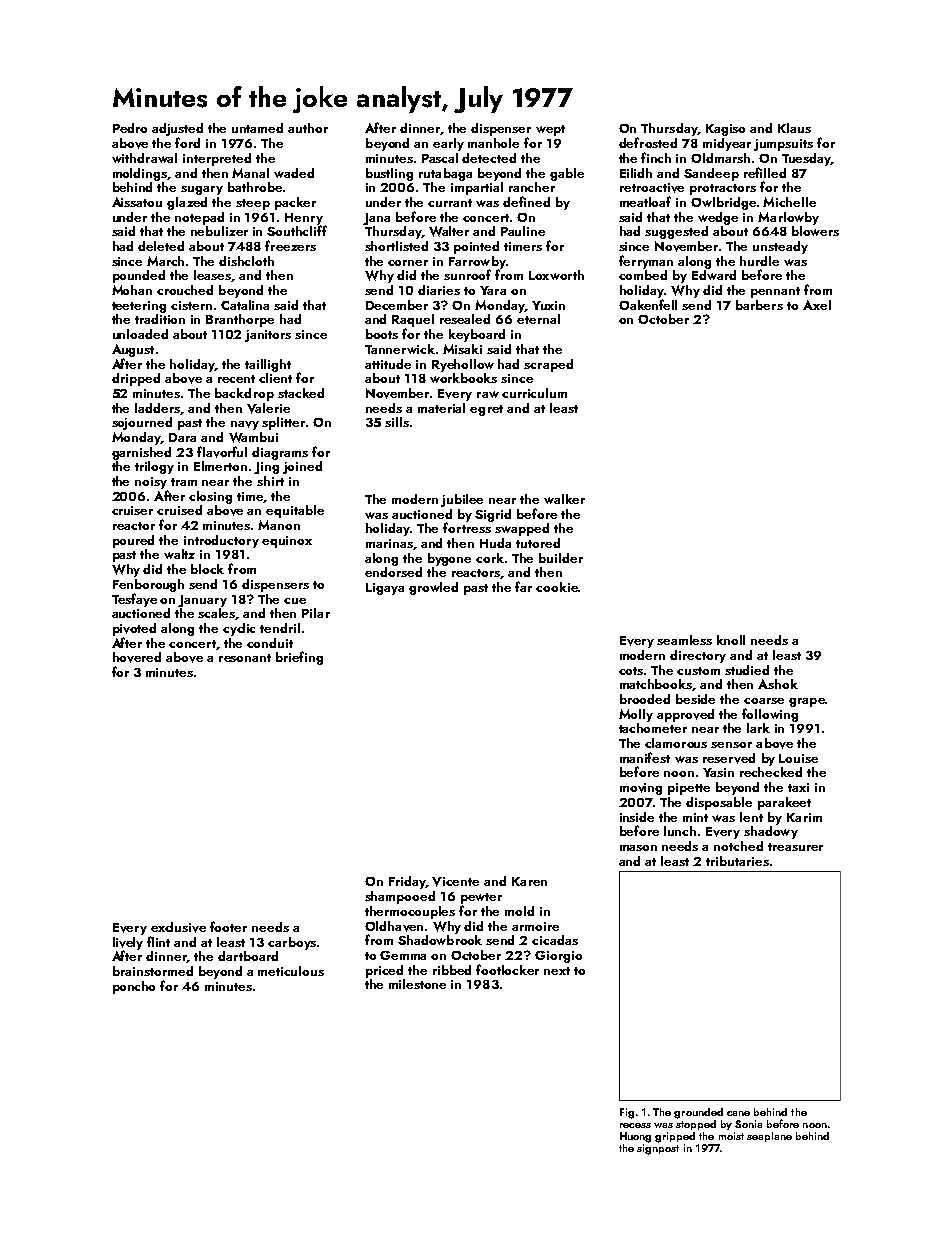 This page has width=952, height=1233. I want to click on Kagiso, so click(725, 130).
